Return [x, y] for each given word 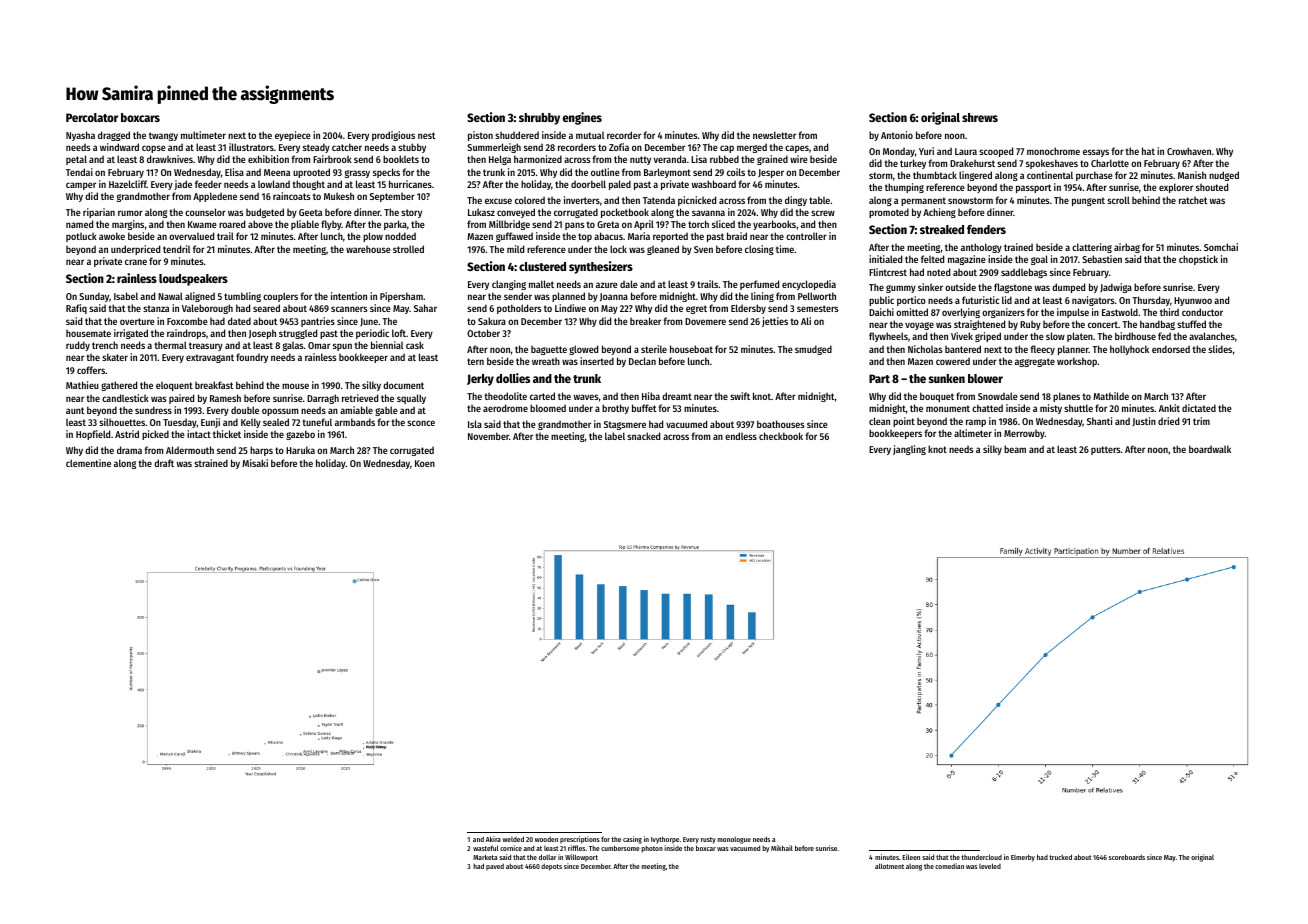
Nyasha [80, 136]
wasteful [485, 848]
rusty [708, 840]
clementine [88, 463]
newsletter [774, 135]
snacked [643, 436]
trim [1201, 421]
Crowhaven [1189, 151]
